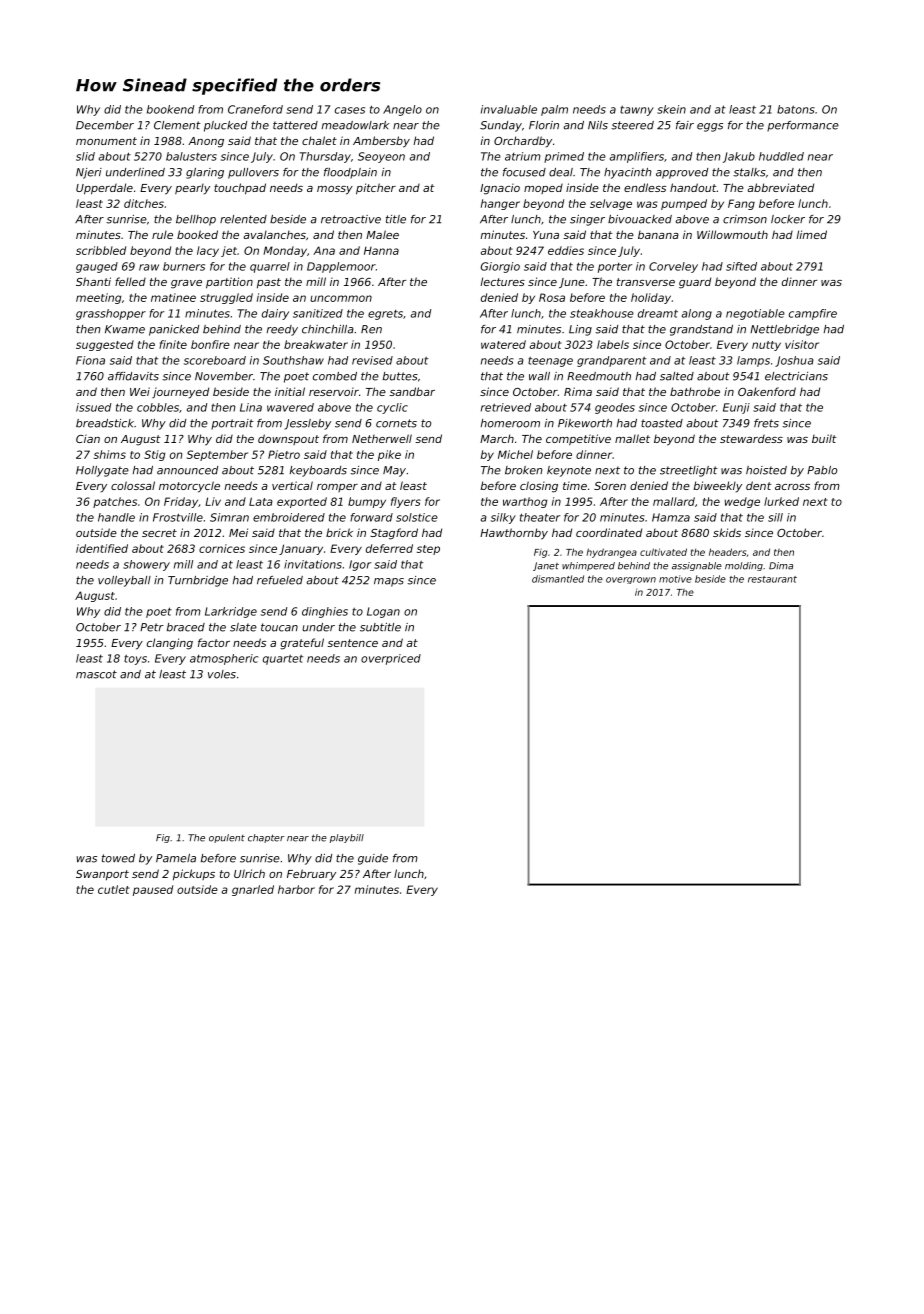 Image resolution: width=924 pixels, height=1314 pixels. Describe the element at coordinates (373, 859) in the screenshot. I see `guide` at that location.
